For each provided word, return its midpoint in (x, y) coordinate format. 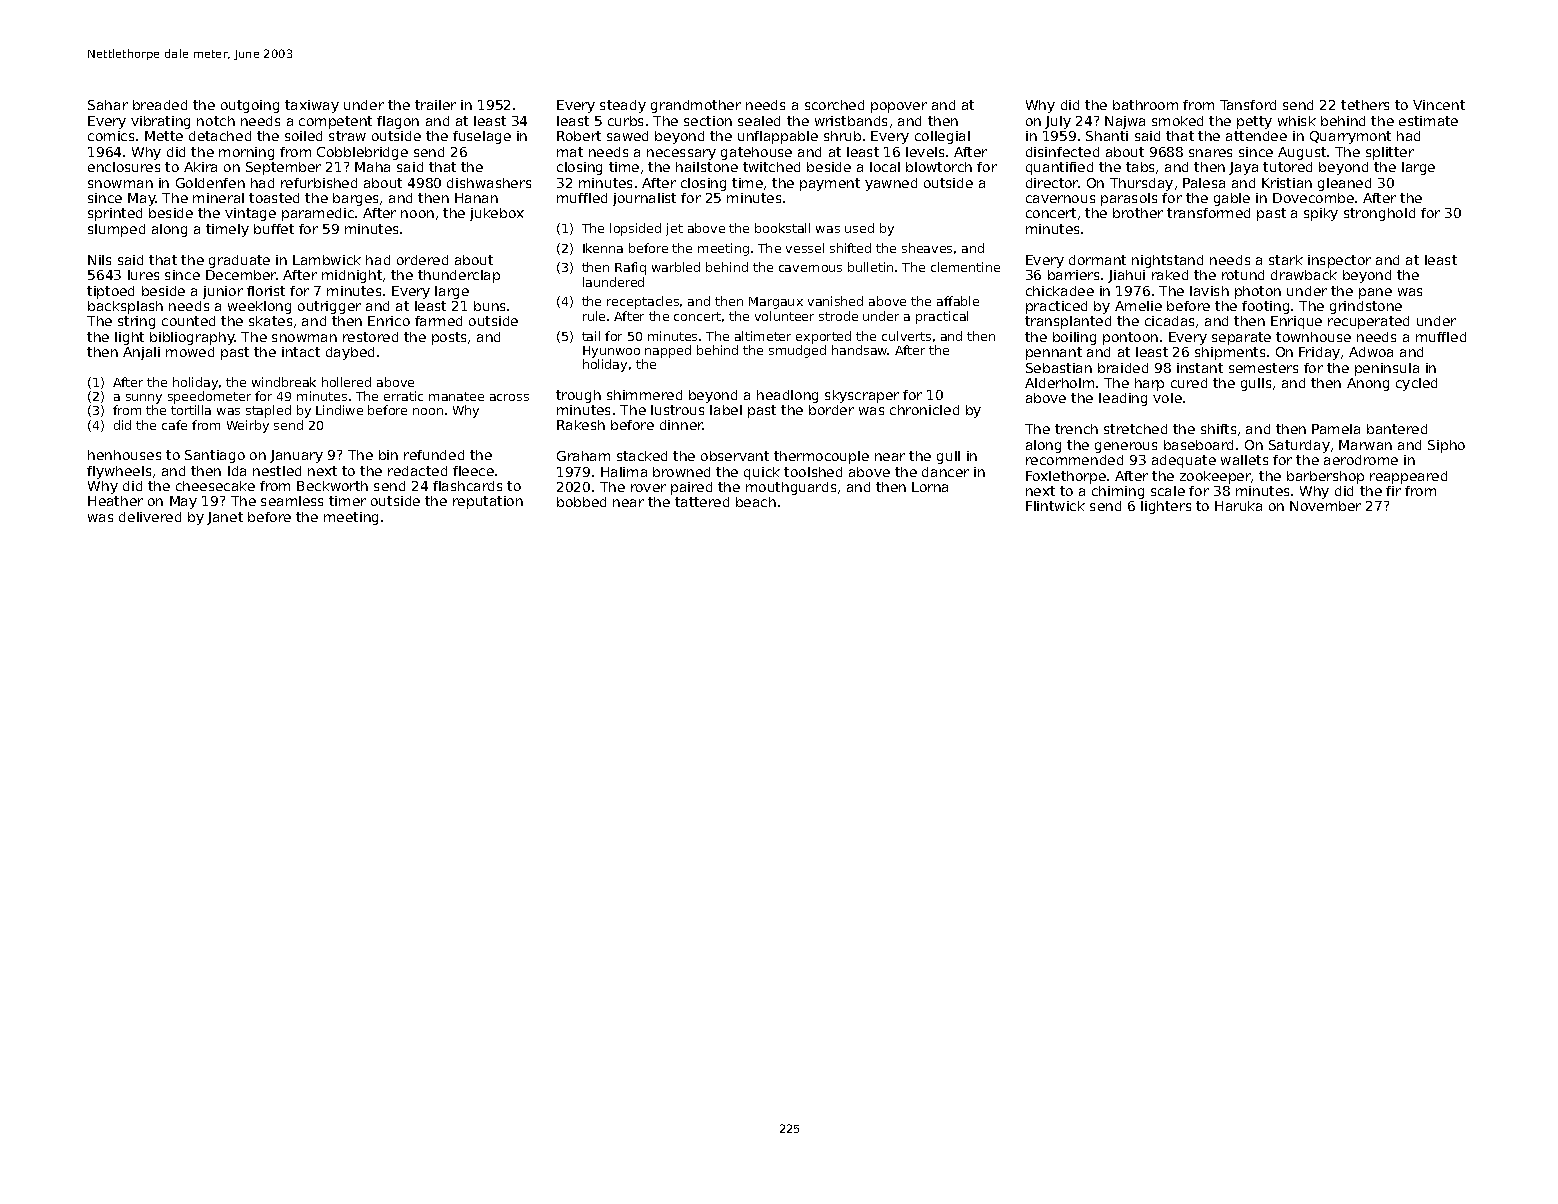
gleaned (1344, 184)
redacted (417, 471)
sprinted (115, 214)
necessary (681, 154)
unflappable (778, 137)
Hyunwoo (611, 352)
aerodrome (1361, 460)
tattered (702, 502)
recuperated (1368, 322)
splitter (1390, 153)
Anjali (141, 353)
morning (246, 153)
